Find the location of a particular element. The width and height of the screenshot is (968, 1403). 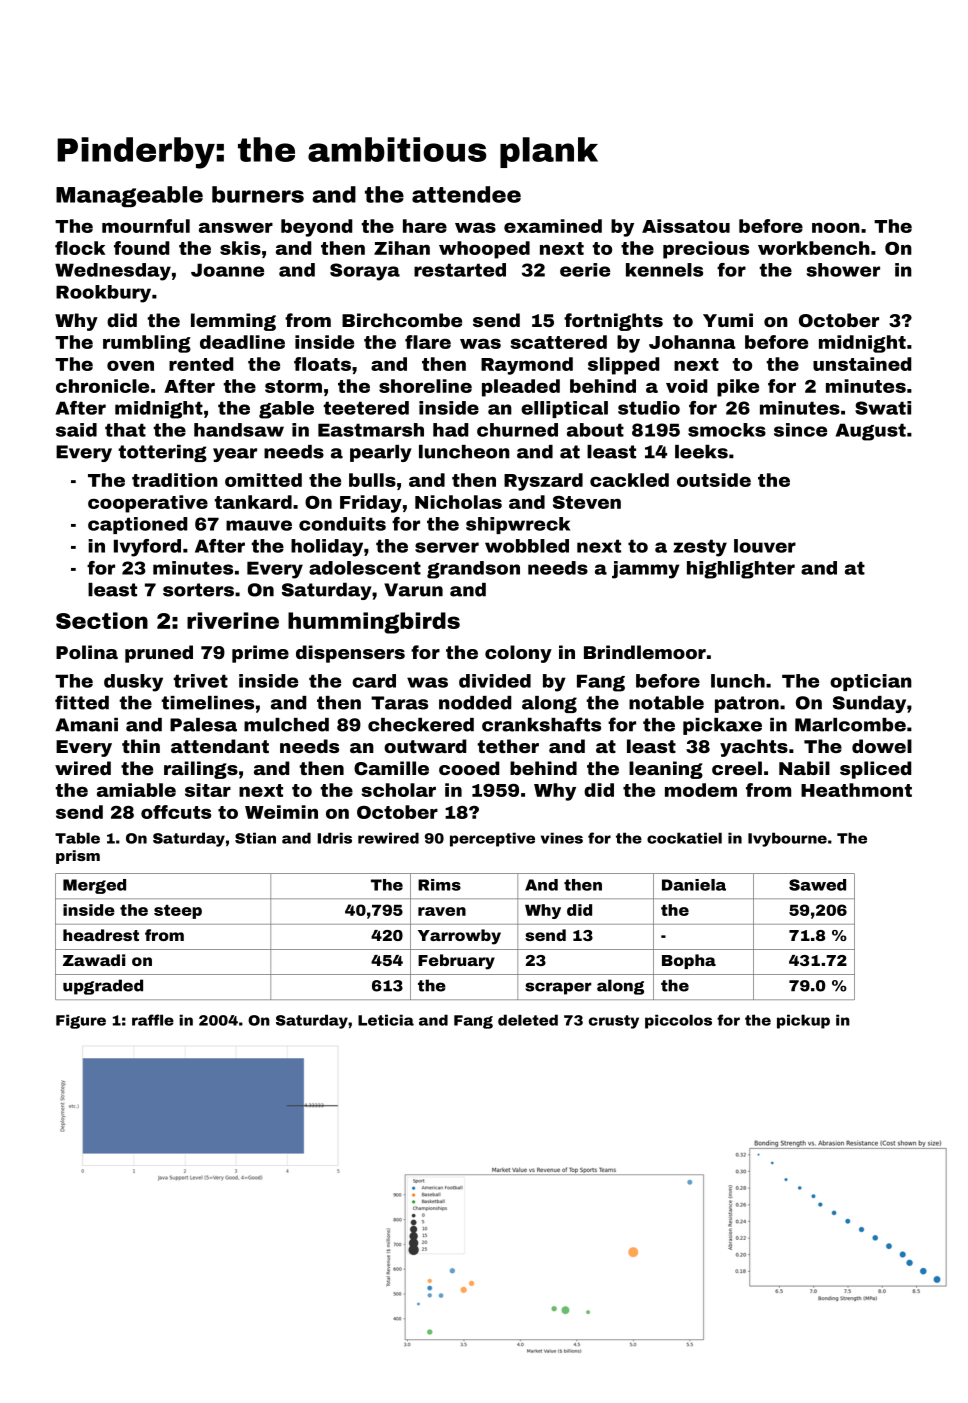

unstained is located at coordinates (862, 364).
